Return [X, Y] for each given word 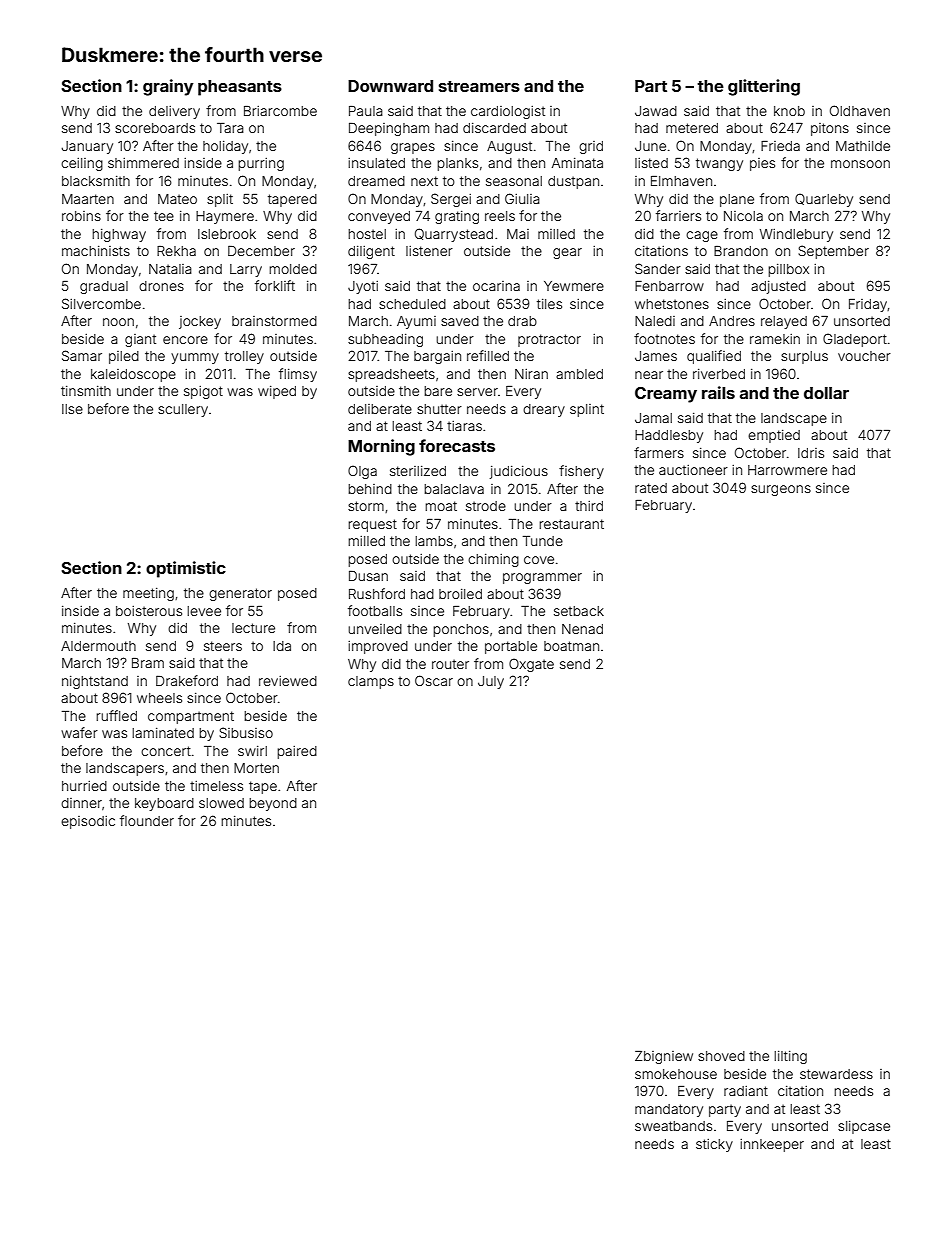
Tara [230, 128]
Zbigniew [664, 1057]
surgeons [781, 490]
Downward [390, 86]
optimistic [186, 569]
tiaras [464, 426]
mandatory [669, 1110]
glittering [764, 87]
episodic [88, 822]
